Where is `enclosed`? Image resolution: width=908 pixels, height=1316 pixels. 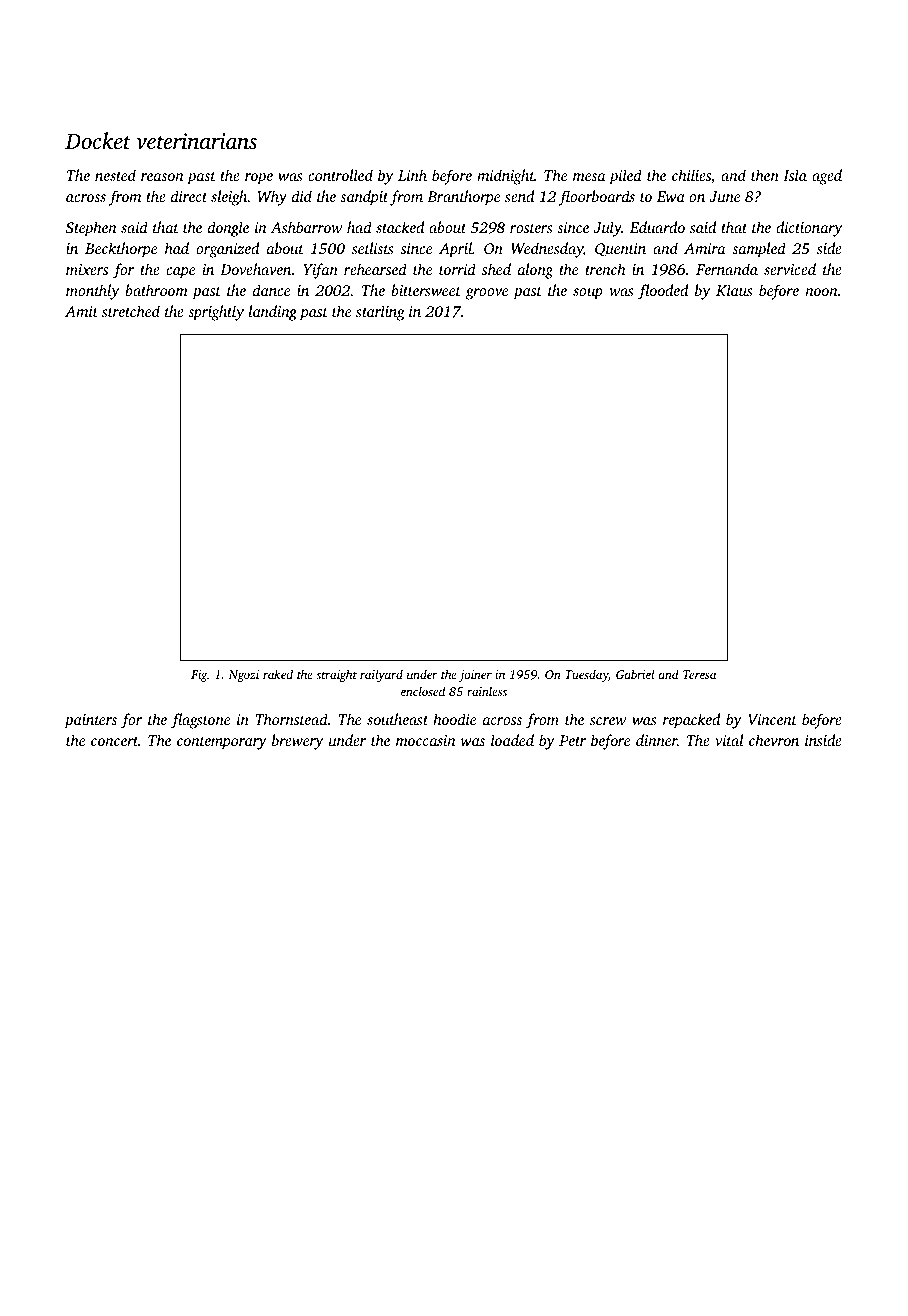 enclosed is located at coordinates (423, 691).
